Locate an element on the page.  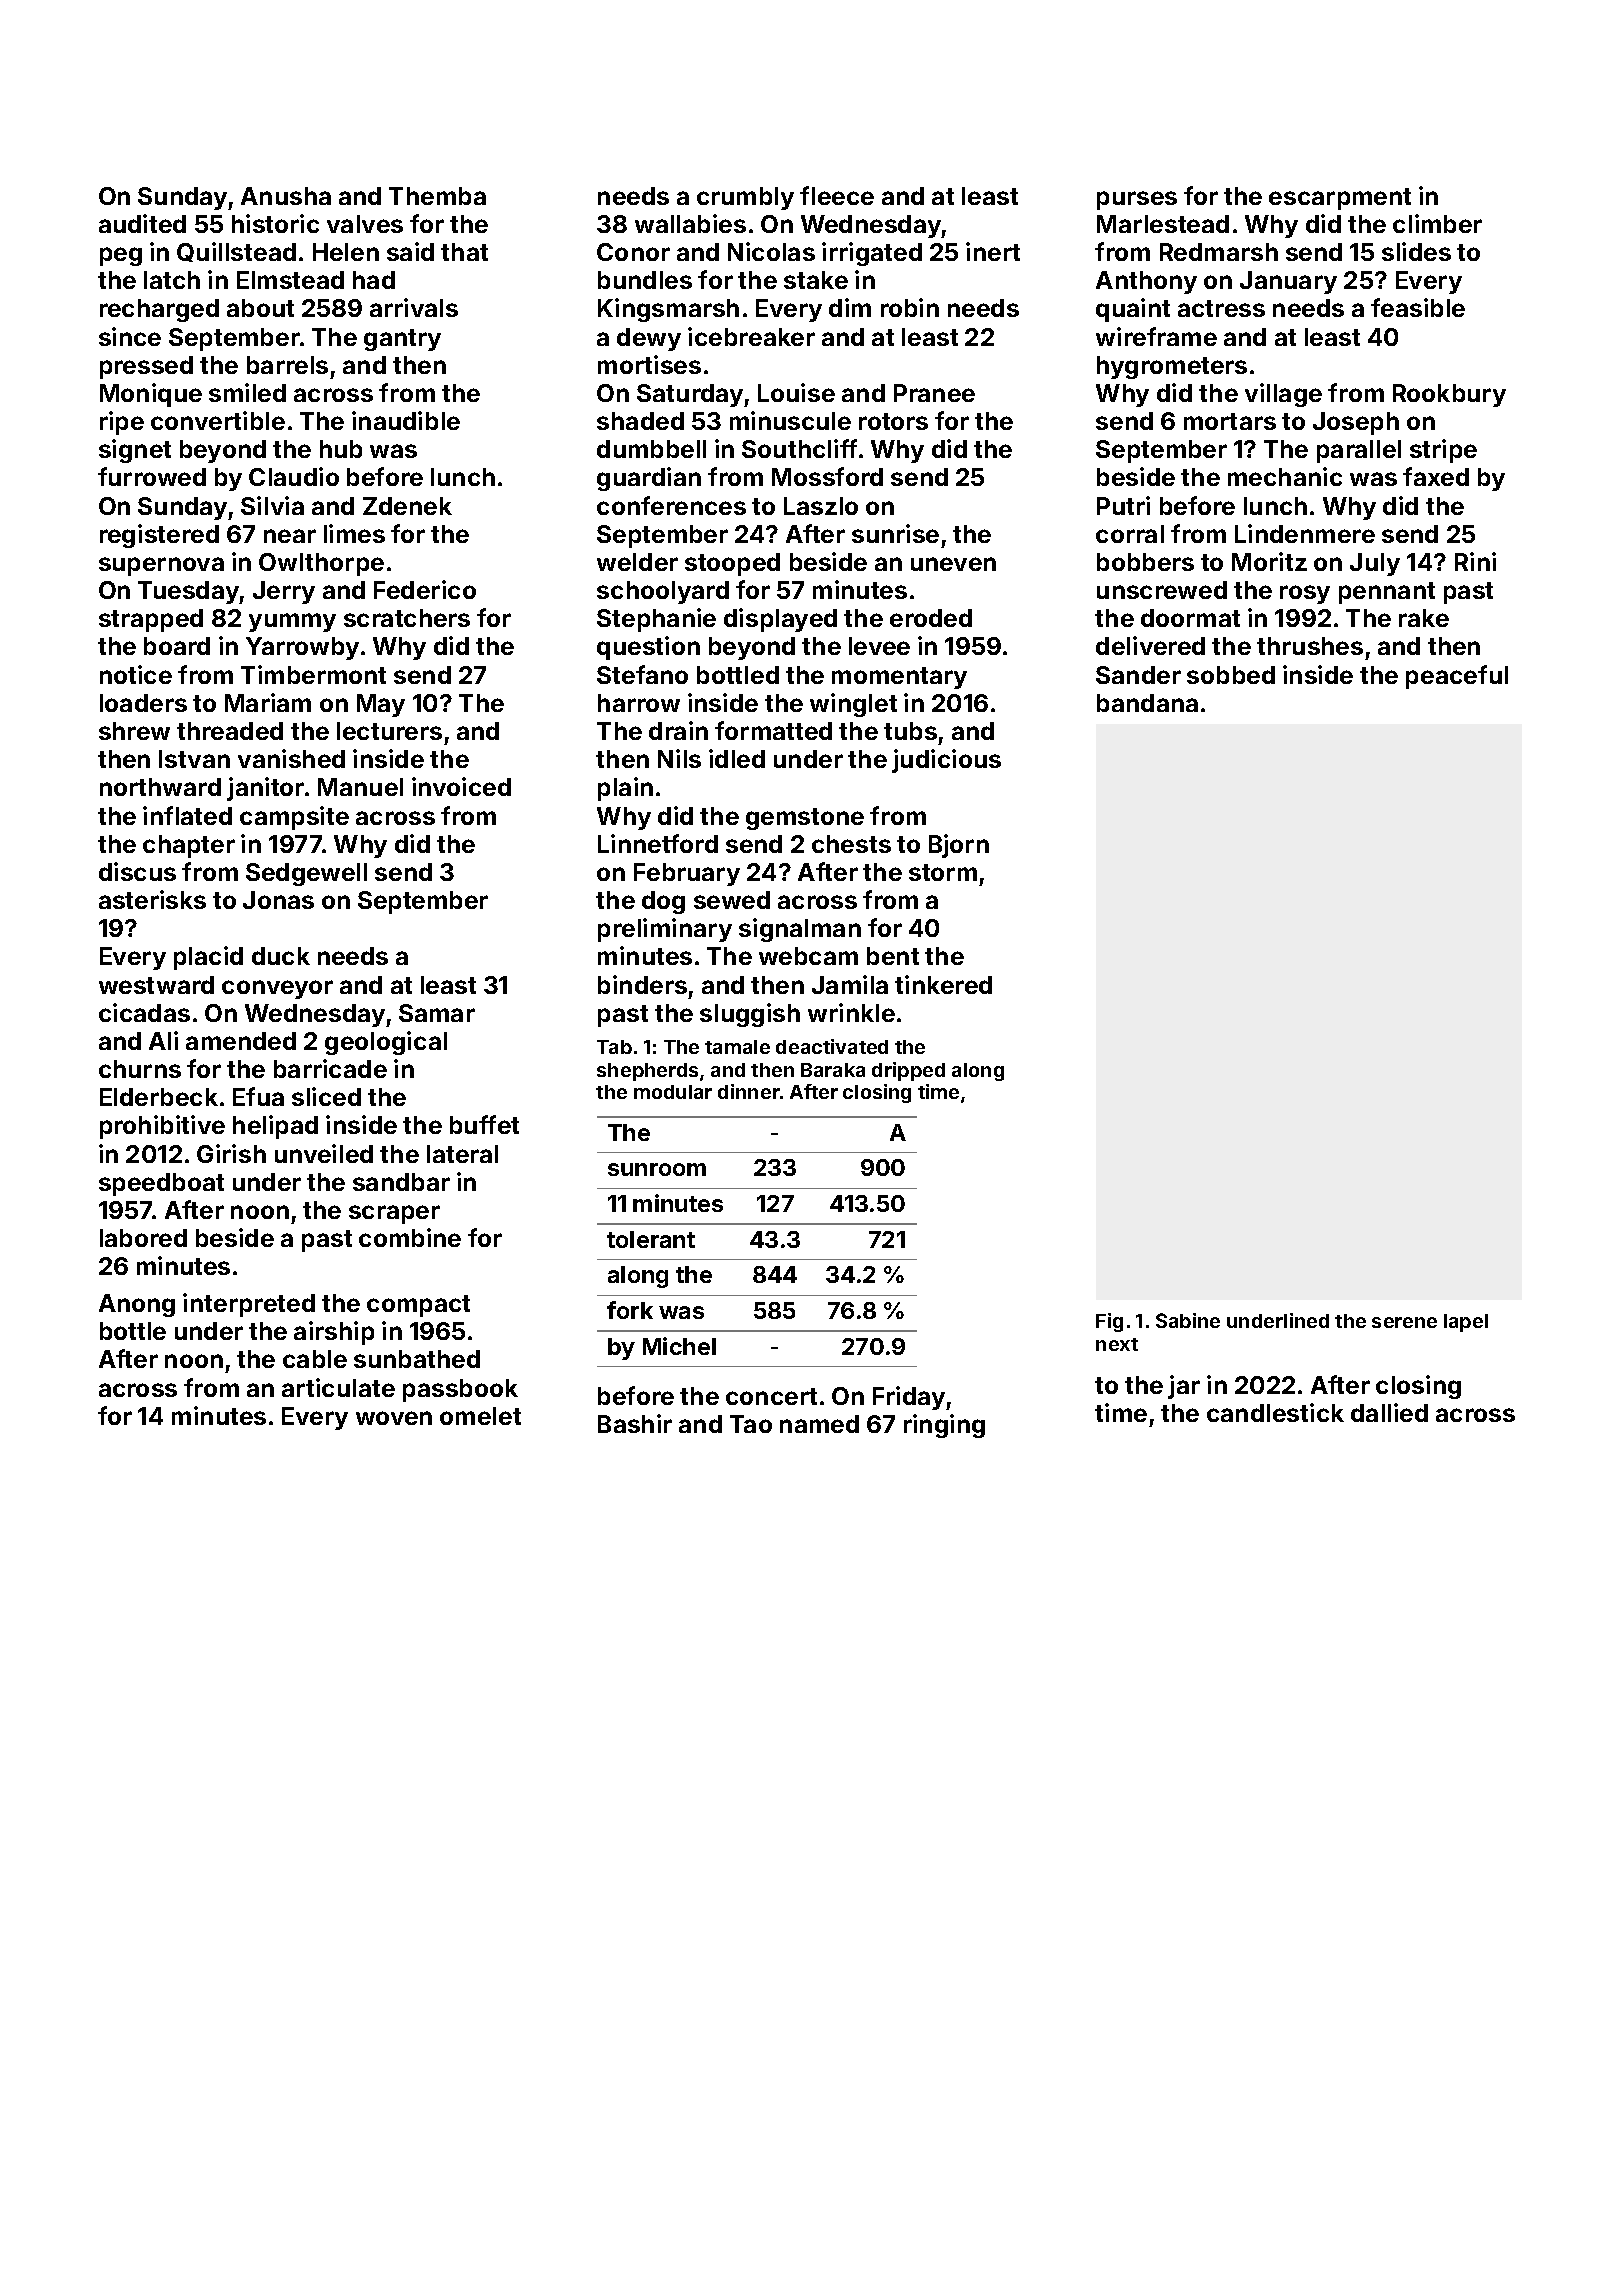
omelet is located at coordinates (480, 1416).
